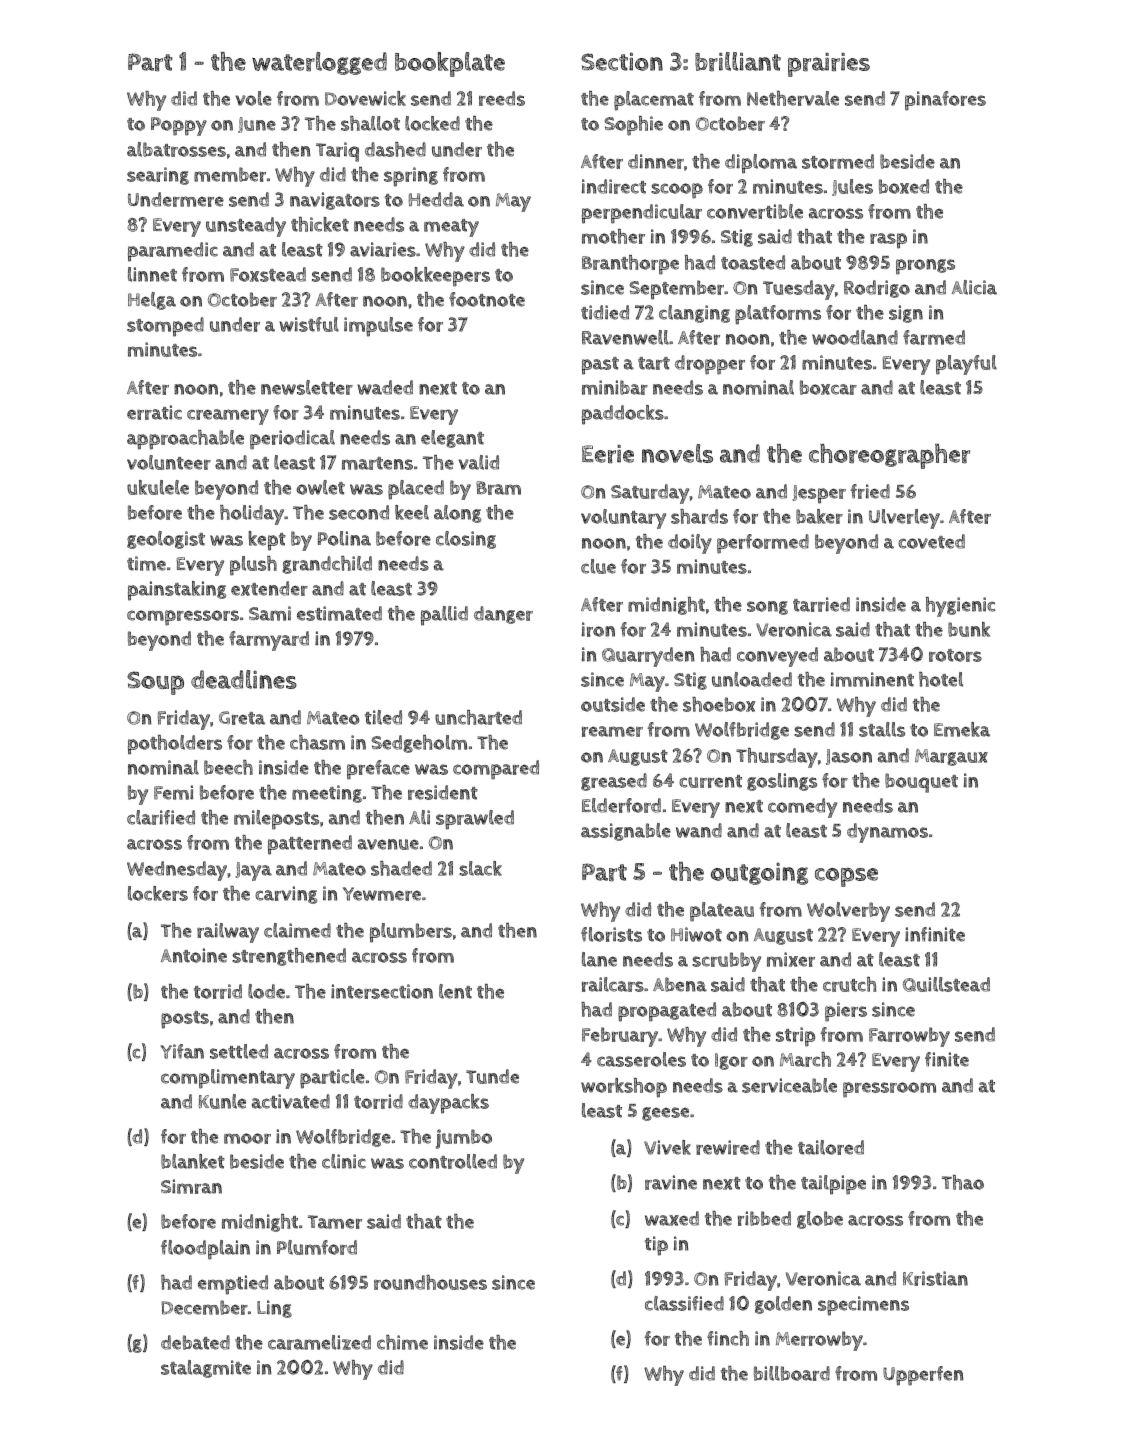 The image size is (1125, 1456). Describe the element at coordinates (598, 629) in the screenshot. I see `iron` at that location.
